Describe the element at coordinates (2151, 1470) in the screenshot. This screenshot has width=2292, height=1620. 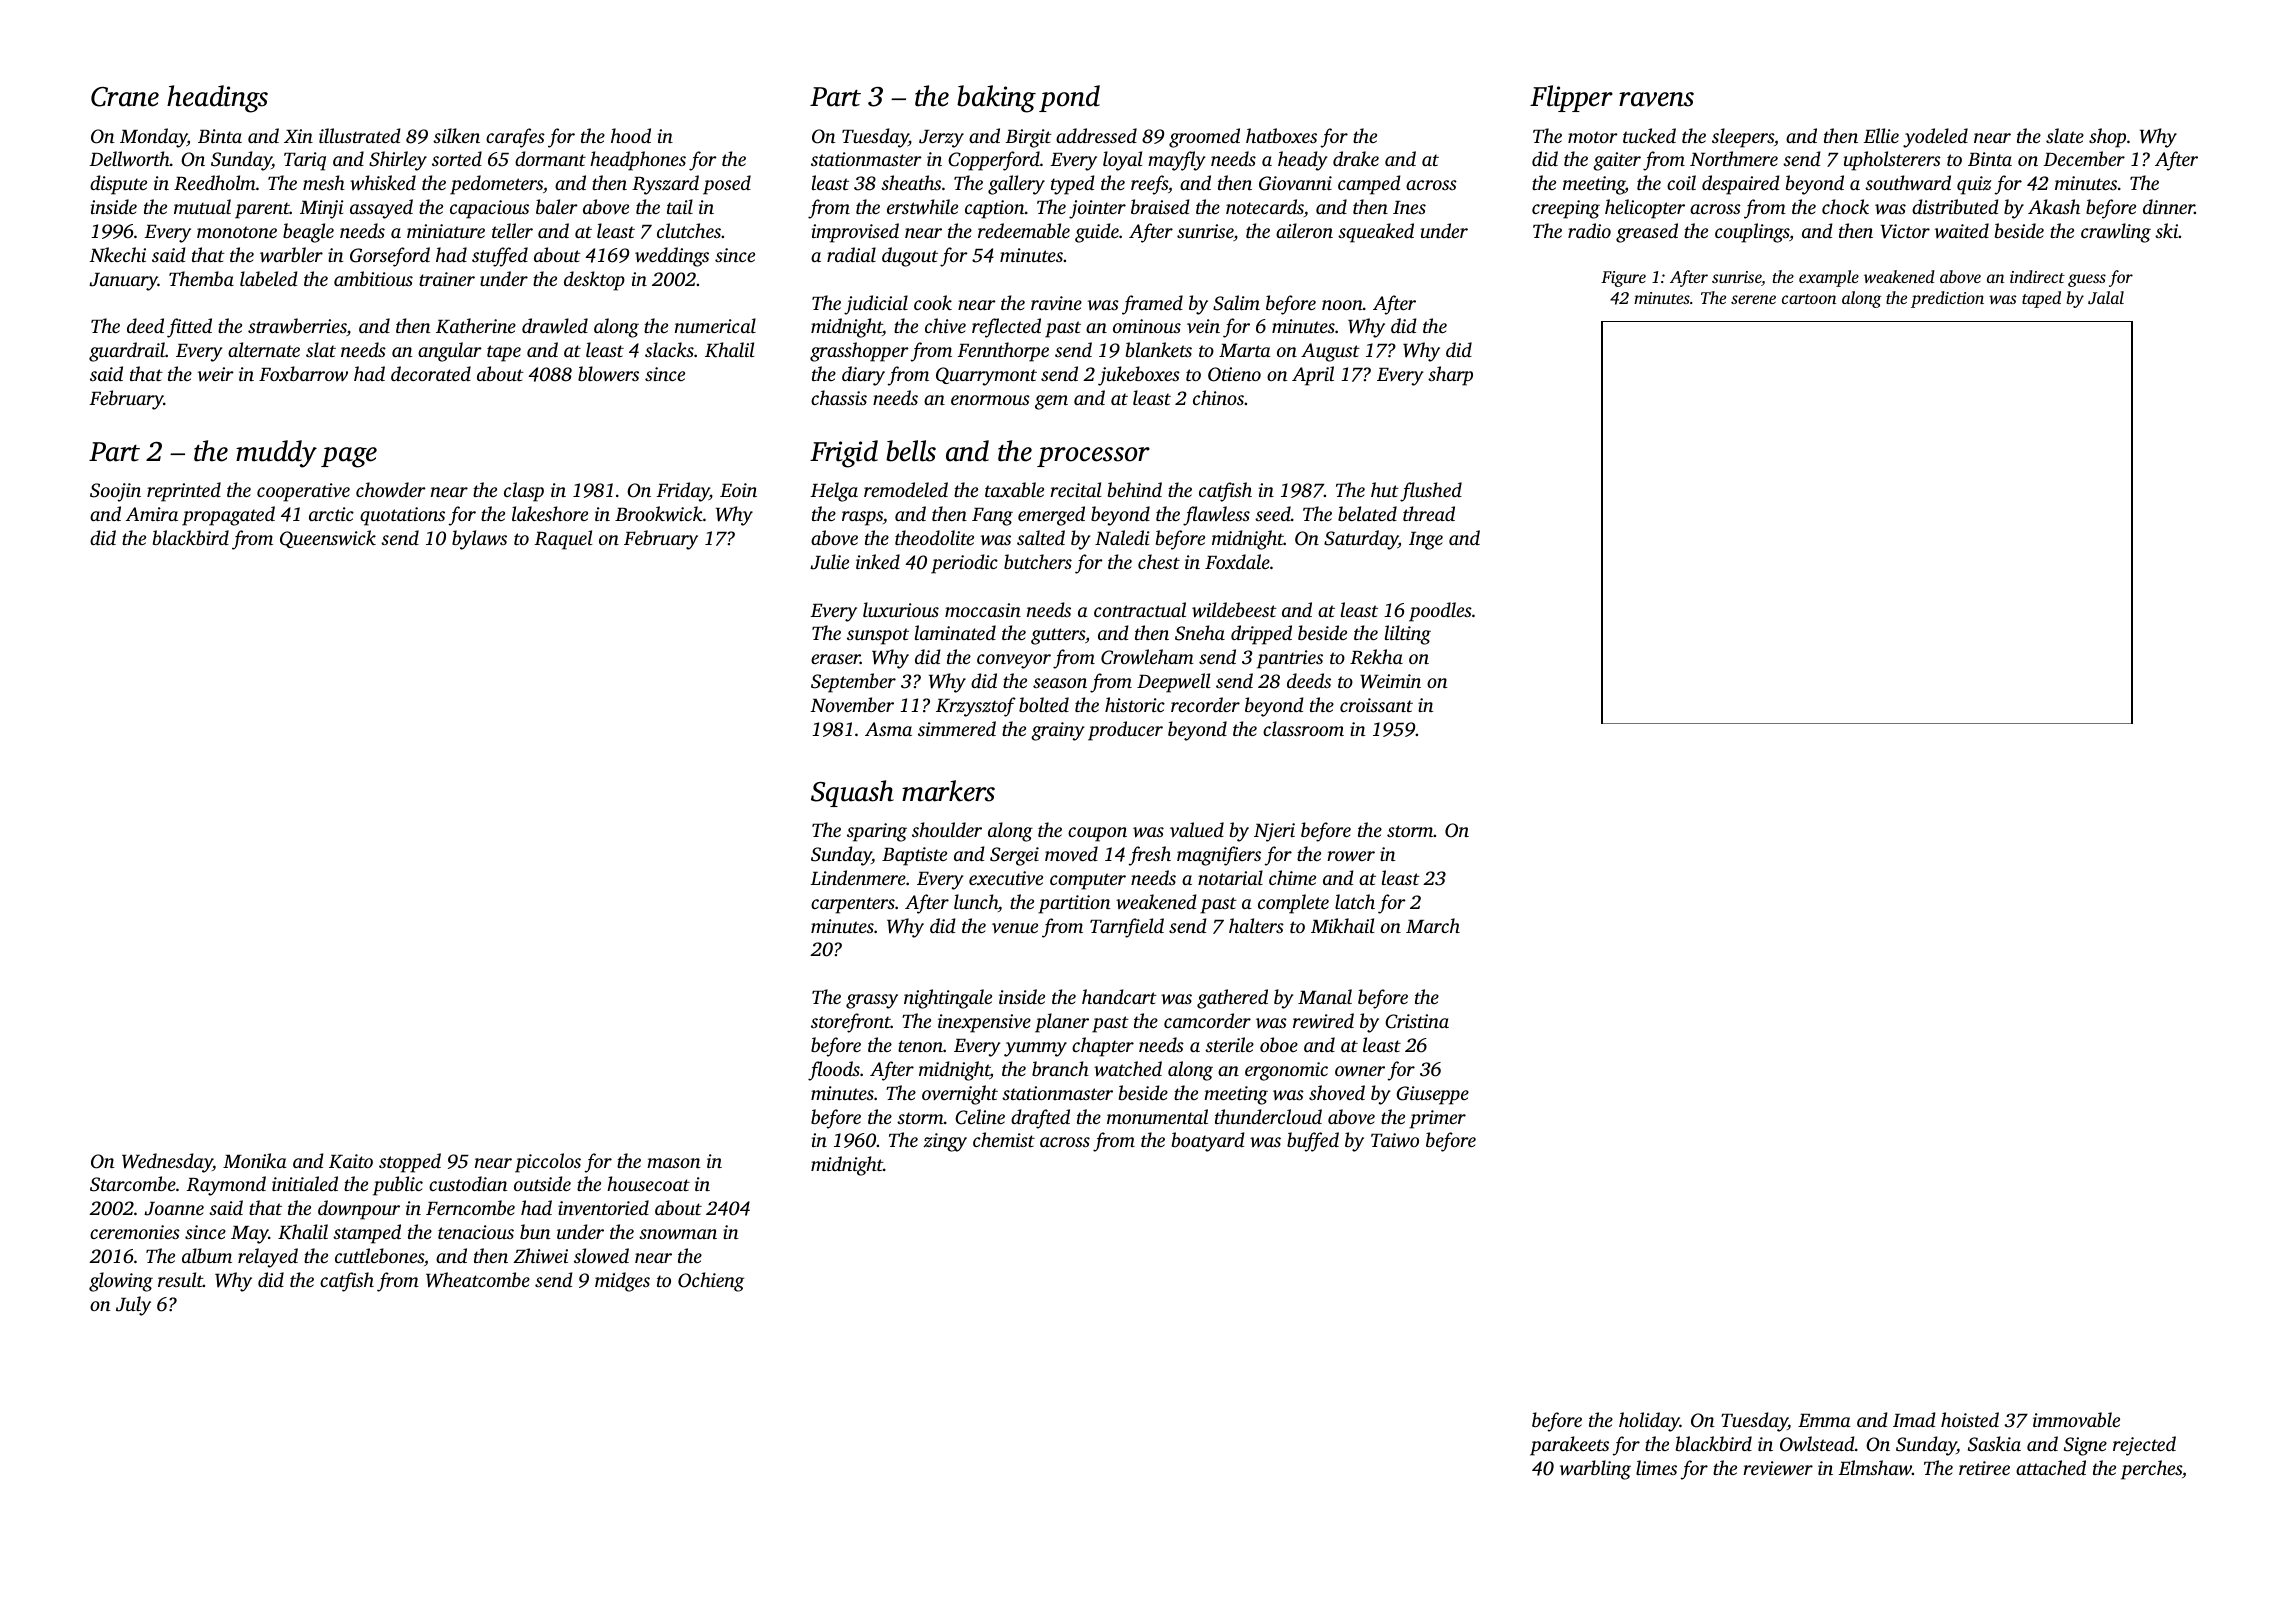
I see `perches` at that location.
